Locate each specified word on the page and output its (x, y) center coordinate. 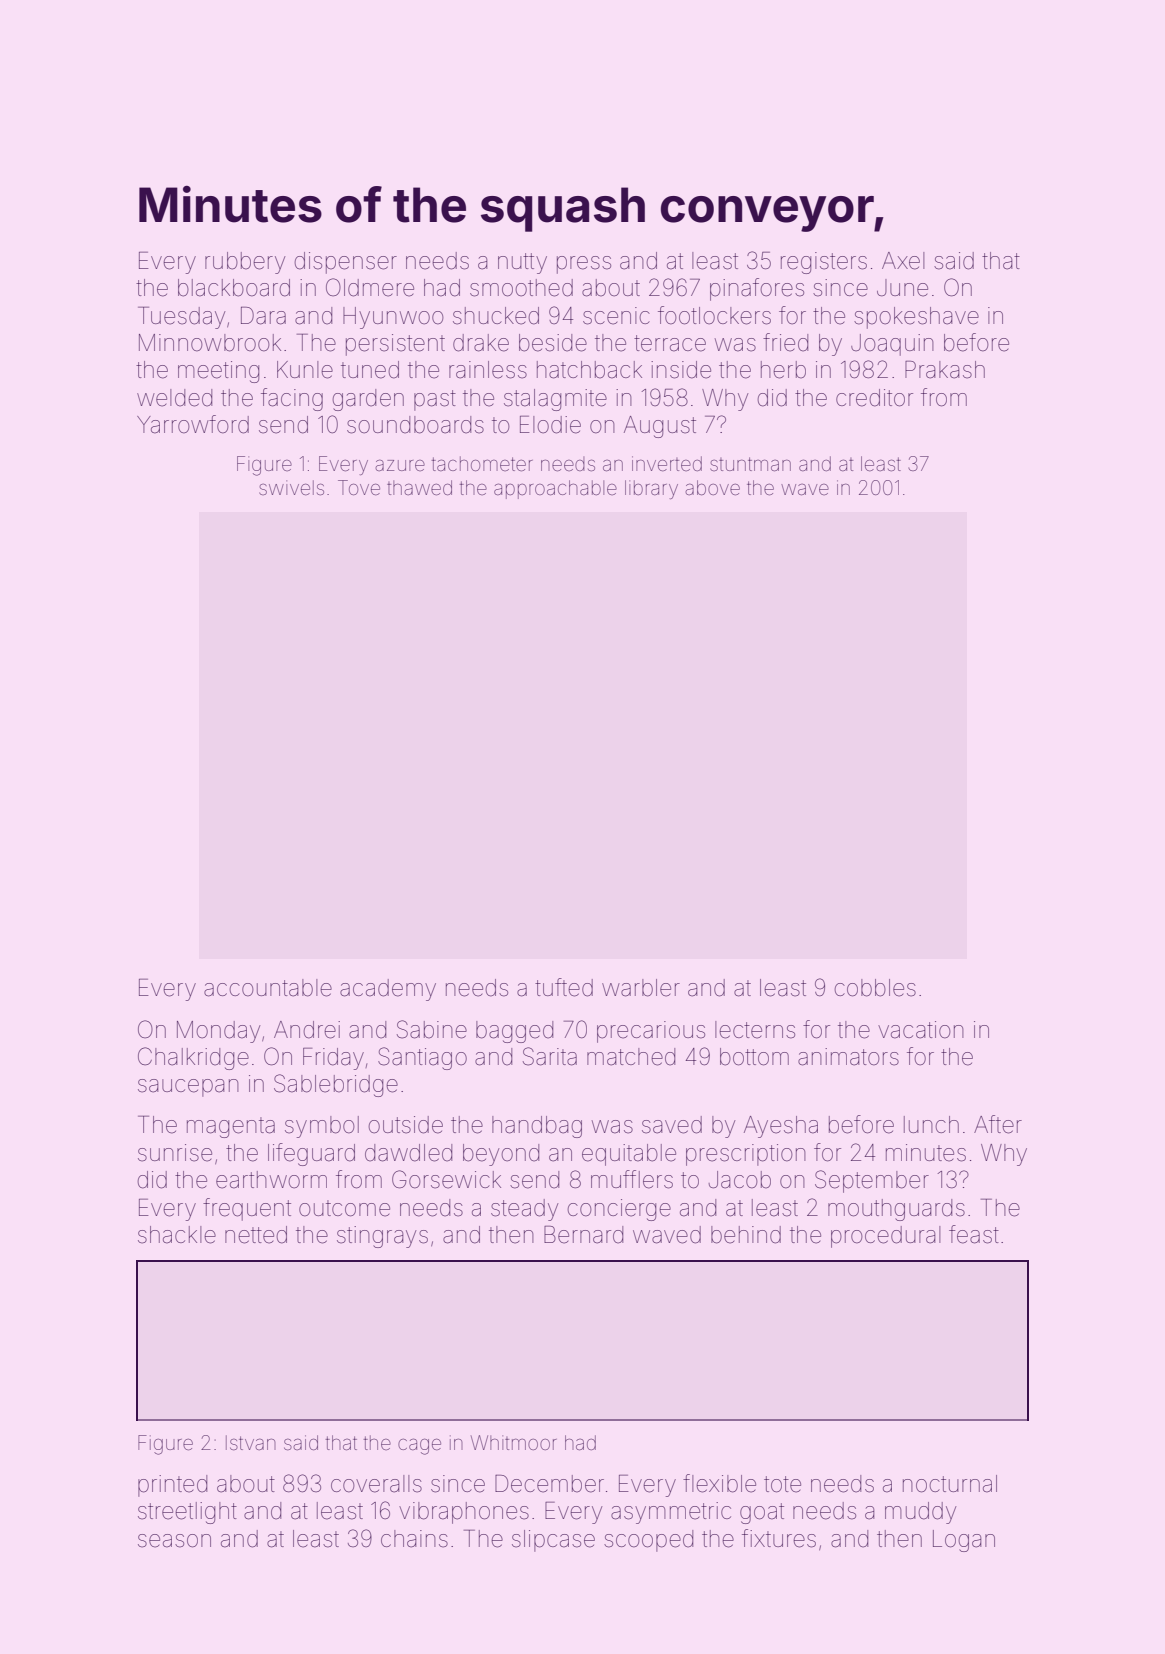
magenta (231, 1127)
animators (848, 1057)
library (651, 489)
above (712, 487)
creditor (874, 398)
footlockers (714, 315)
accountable (268, 988)
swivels (291, 487)
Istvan (251, 1442)
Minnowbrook (210, 343)
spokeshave (916, 318)
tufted (564, 987)
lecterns (755, 1030)
